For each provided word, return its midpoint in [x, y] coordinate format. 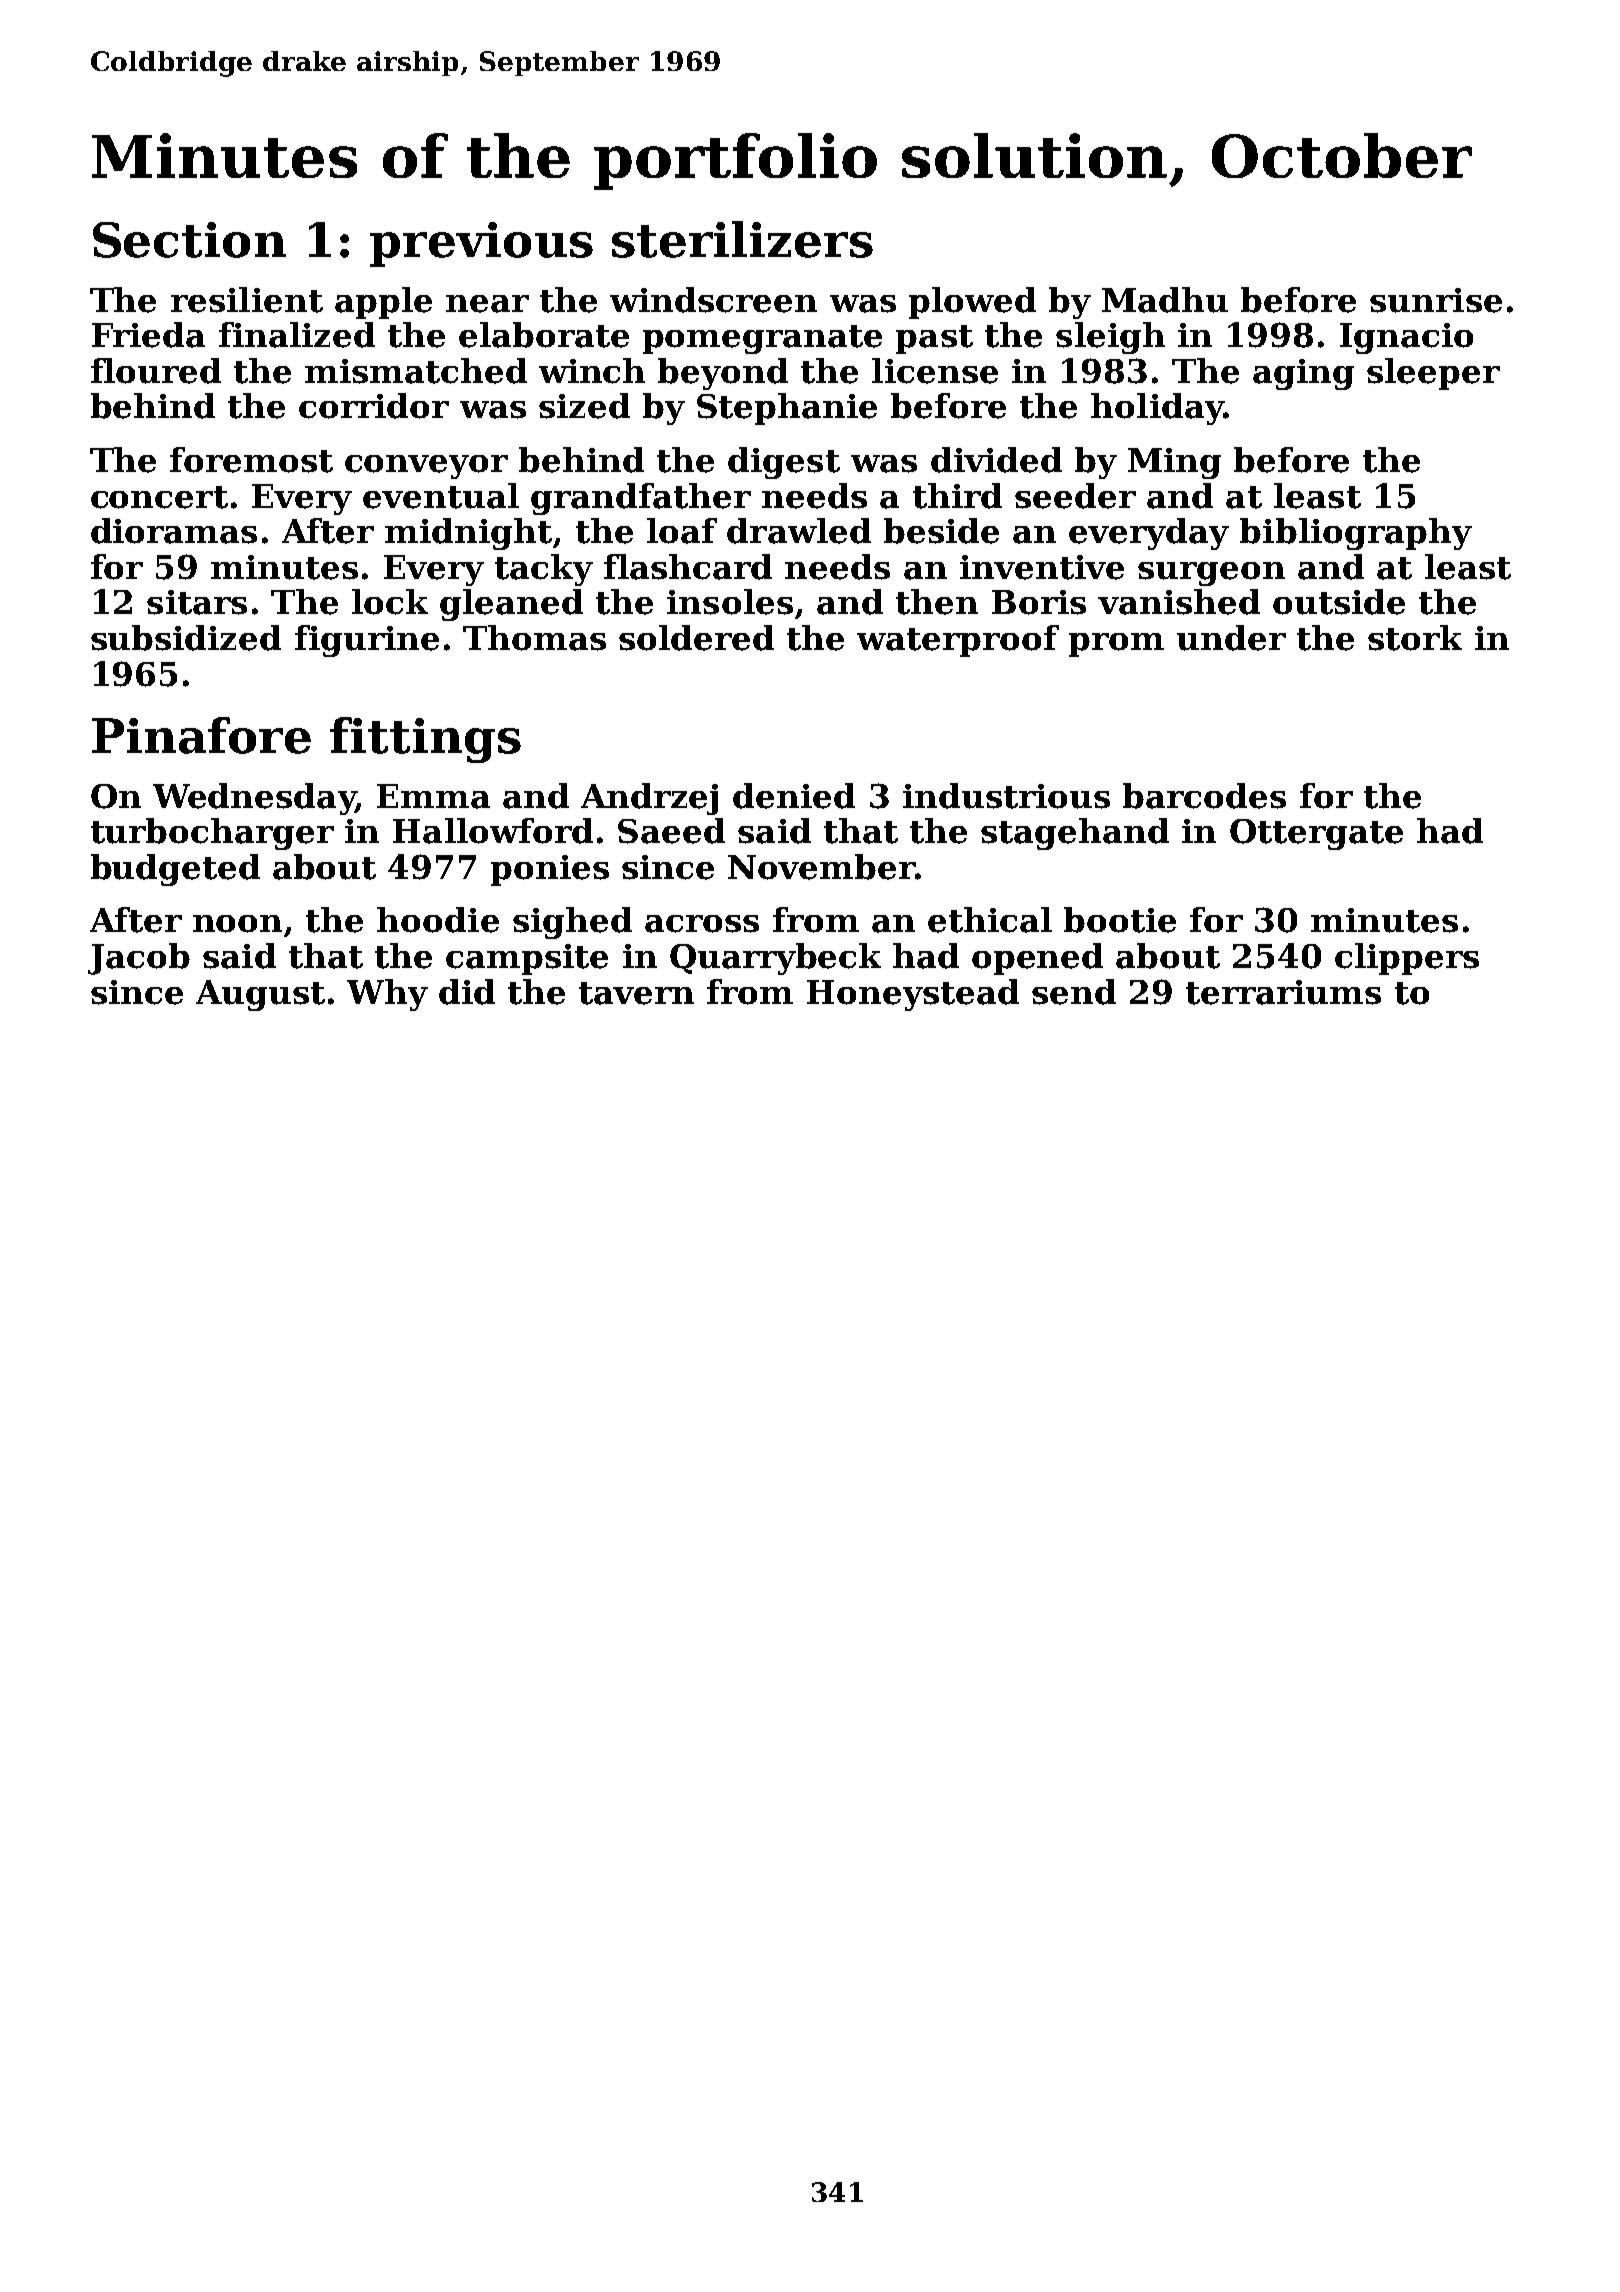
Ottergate [1316, 834]
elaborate [544, 335]
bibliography [1356, 534]
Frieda [148, 335]
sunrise [1436, 300]
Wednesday [254, 799]
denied [794, 796]
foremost [251, 460]
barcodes [1204, 796]
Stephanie [787, 409]
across [702, 924]
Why [387, 995]
